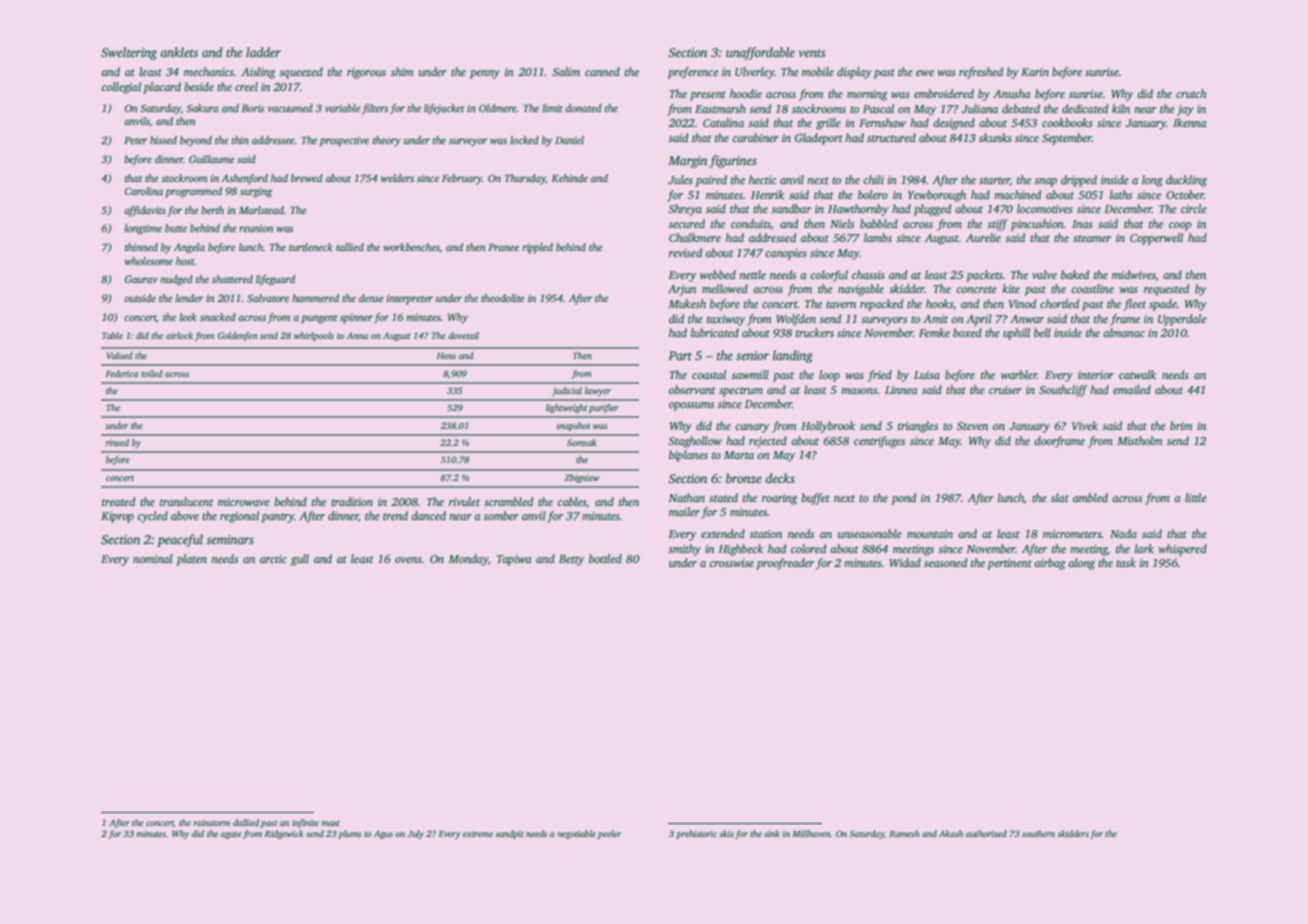 The width and height of the page is (1308, 924). I want to click on somber, so click(501, 515).
